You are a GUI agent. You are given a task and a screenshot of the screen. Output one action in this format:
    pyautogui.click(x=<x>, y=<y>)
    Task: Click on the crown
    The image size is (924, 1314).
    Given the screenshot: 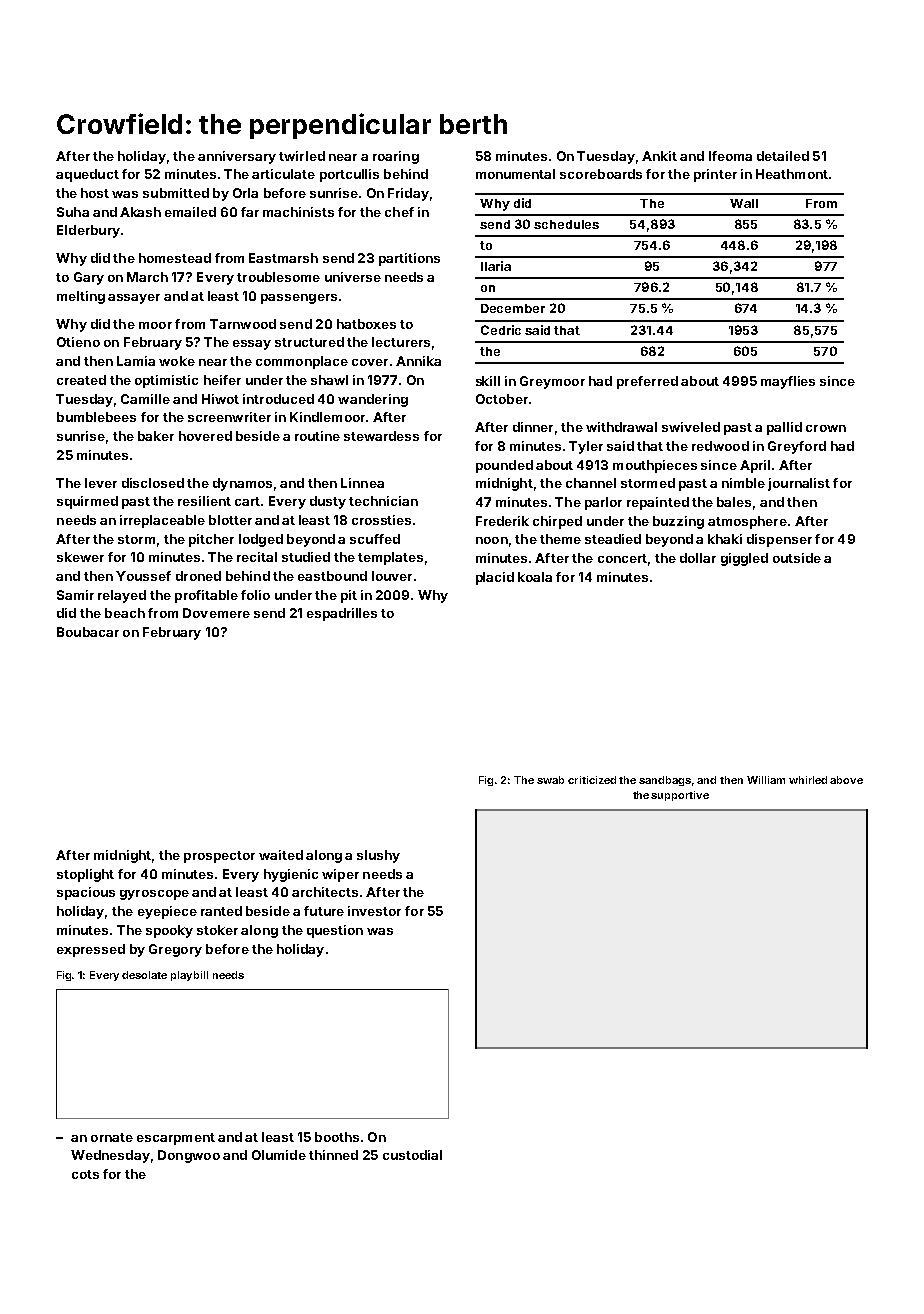 What is the action you would take?
    pyautogui.click(x=826, y=428)
